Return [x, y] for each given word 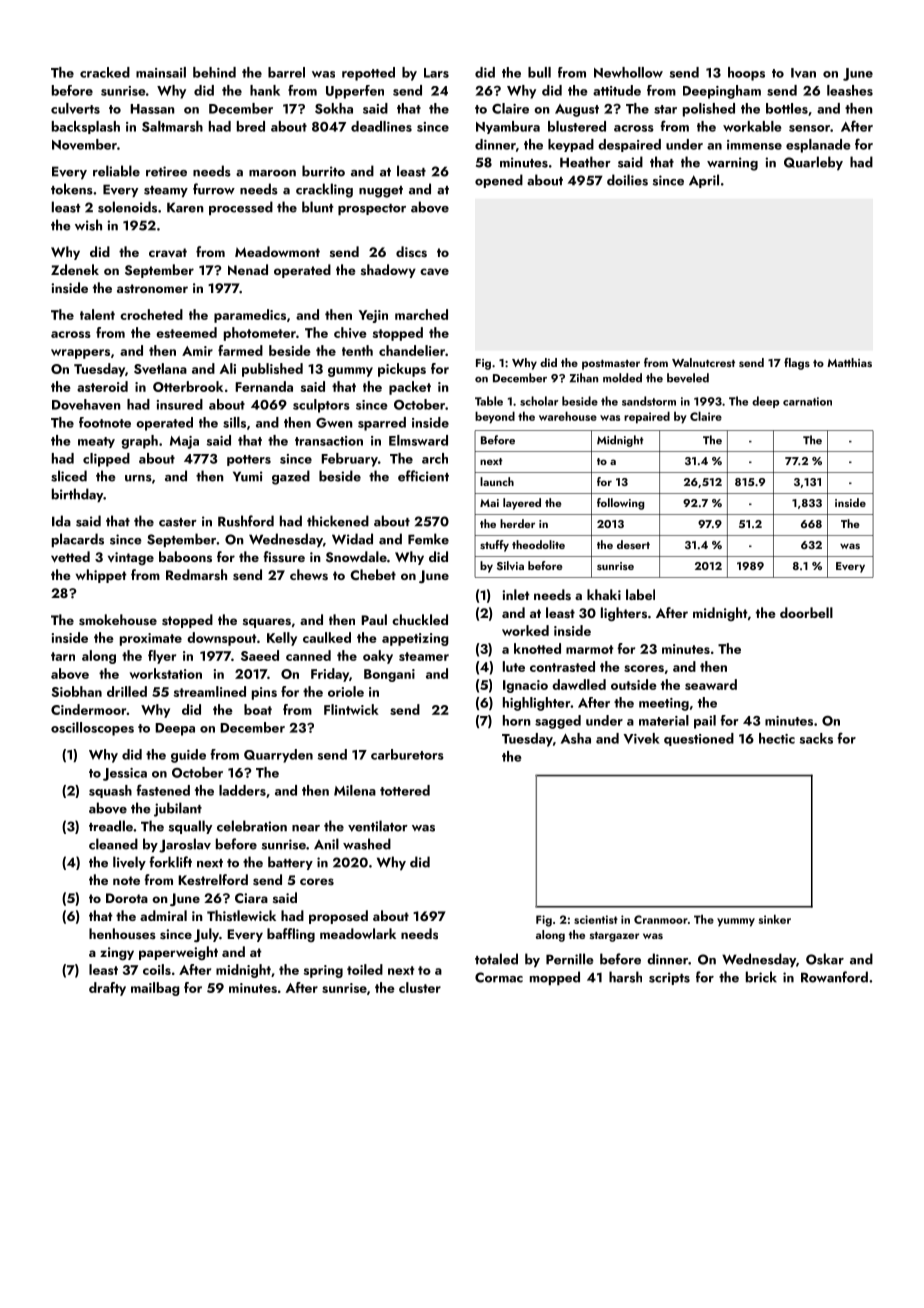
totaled [496, 959]
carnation [807, 401]
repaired [647, 417]
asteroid [102, 386]
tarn [63, 656]
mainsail [161, 72]
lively [129, 863]
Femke [428, 539]
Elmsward [418, 440]
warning [732, 164]
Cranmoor [661, 919]
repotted [368, 74]
